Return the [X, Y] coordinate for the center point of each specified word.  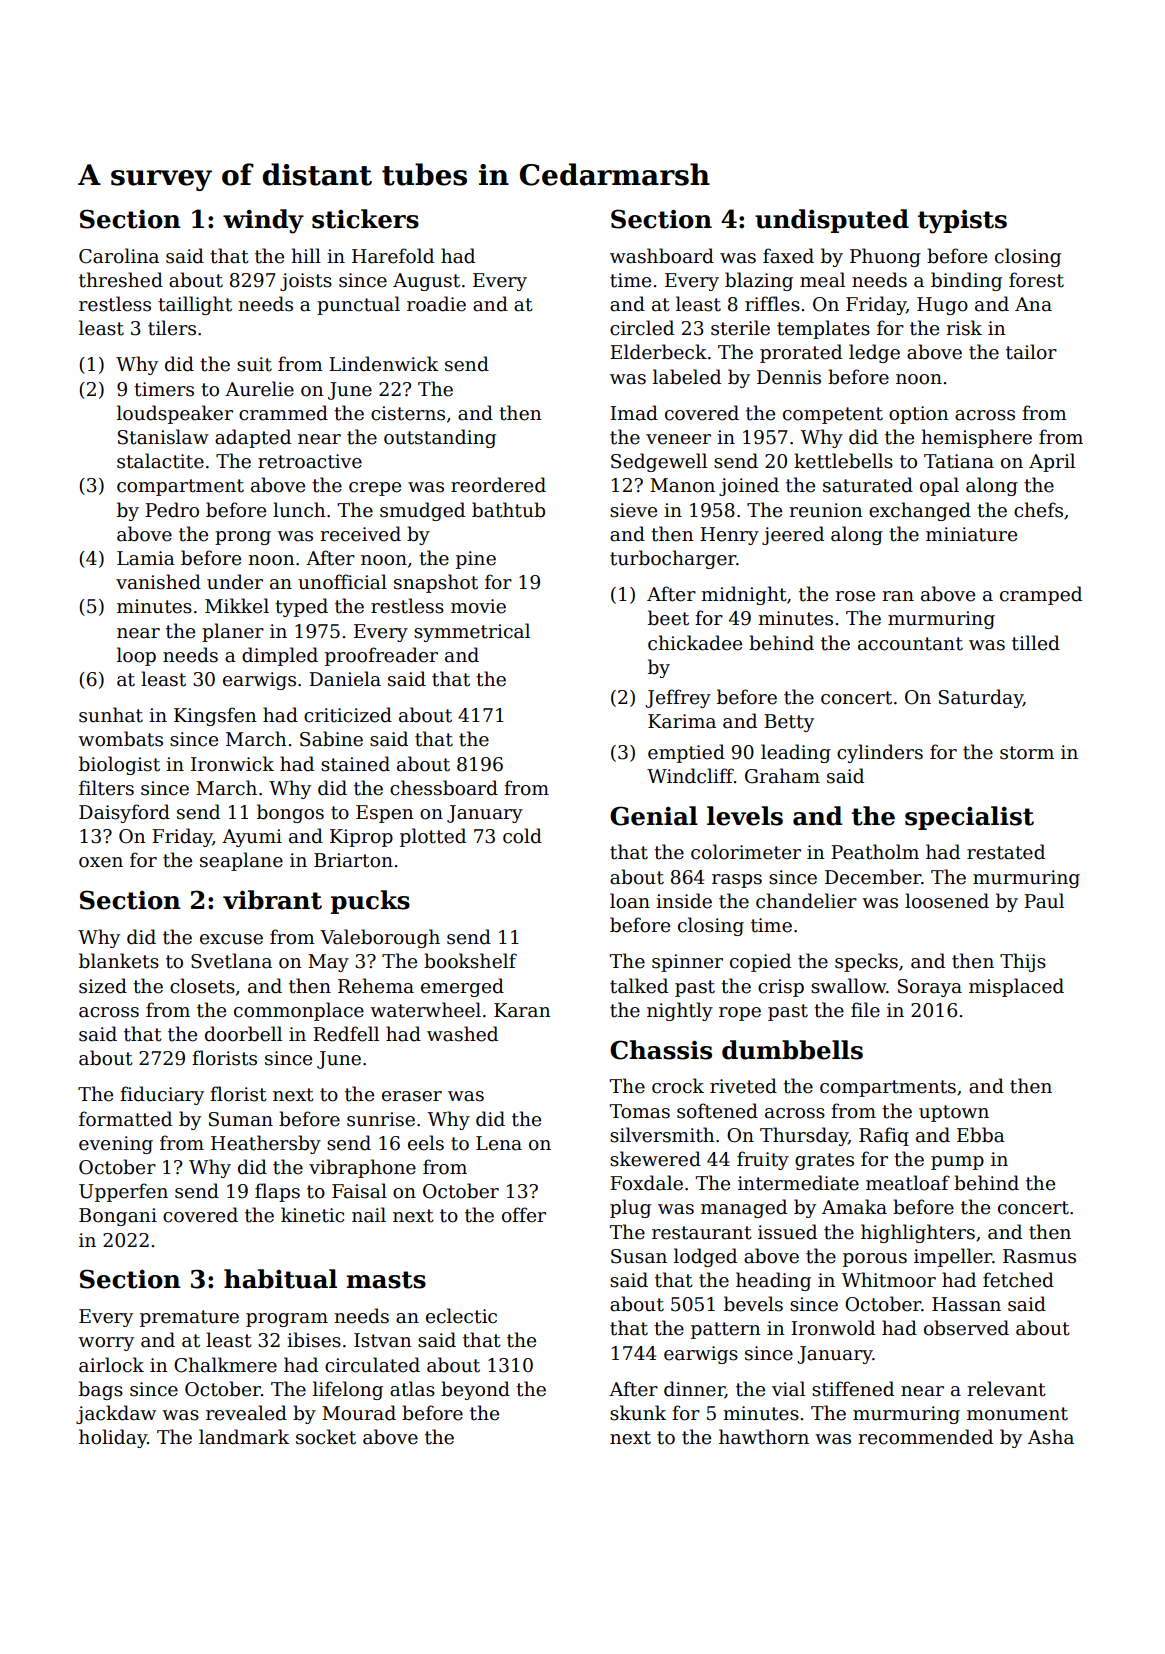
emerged [462, 987]
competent [833, 415]
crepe [375, 489]
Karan [522, 1010]
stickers [365, 219]
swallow [848, 986]
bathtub [508, 510]
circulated [372, 1365]
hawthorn [764, 1437]
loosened [947, 901]
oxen [101, 862]
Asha [1051, 1437]
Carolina [119, 256]
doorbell [243, 1034]
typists [962, 221]
